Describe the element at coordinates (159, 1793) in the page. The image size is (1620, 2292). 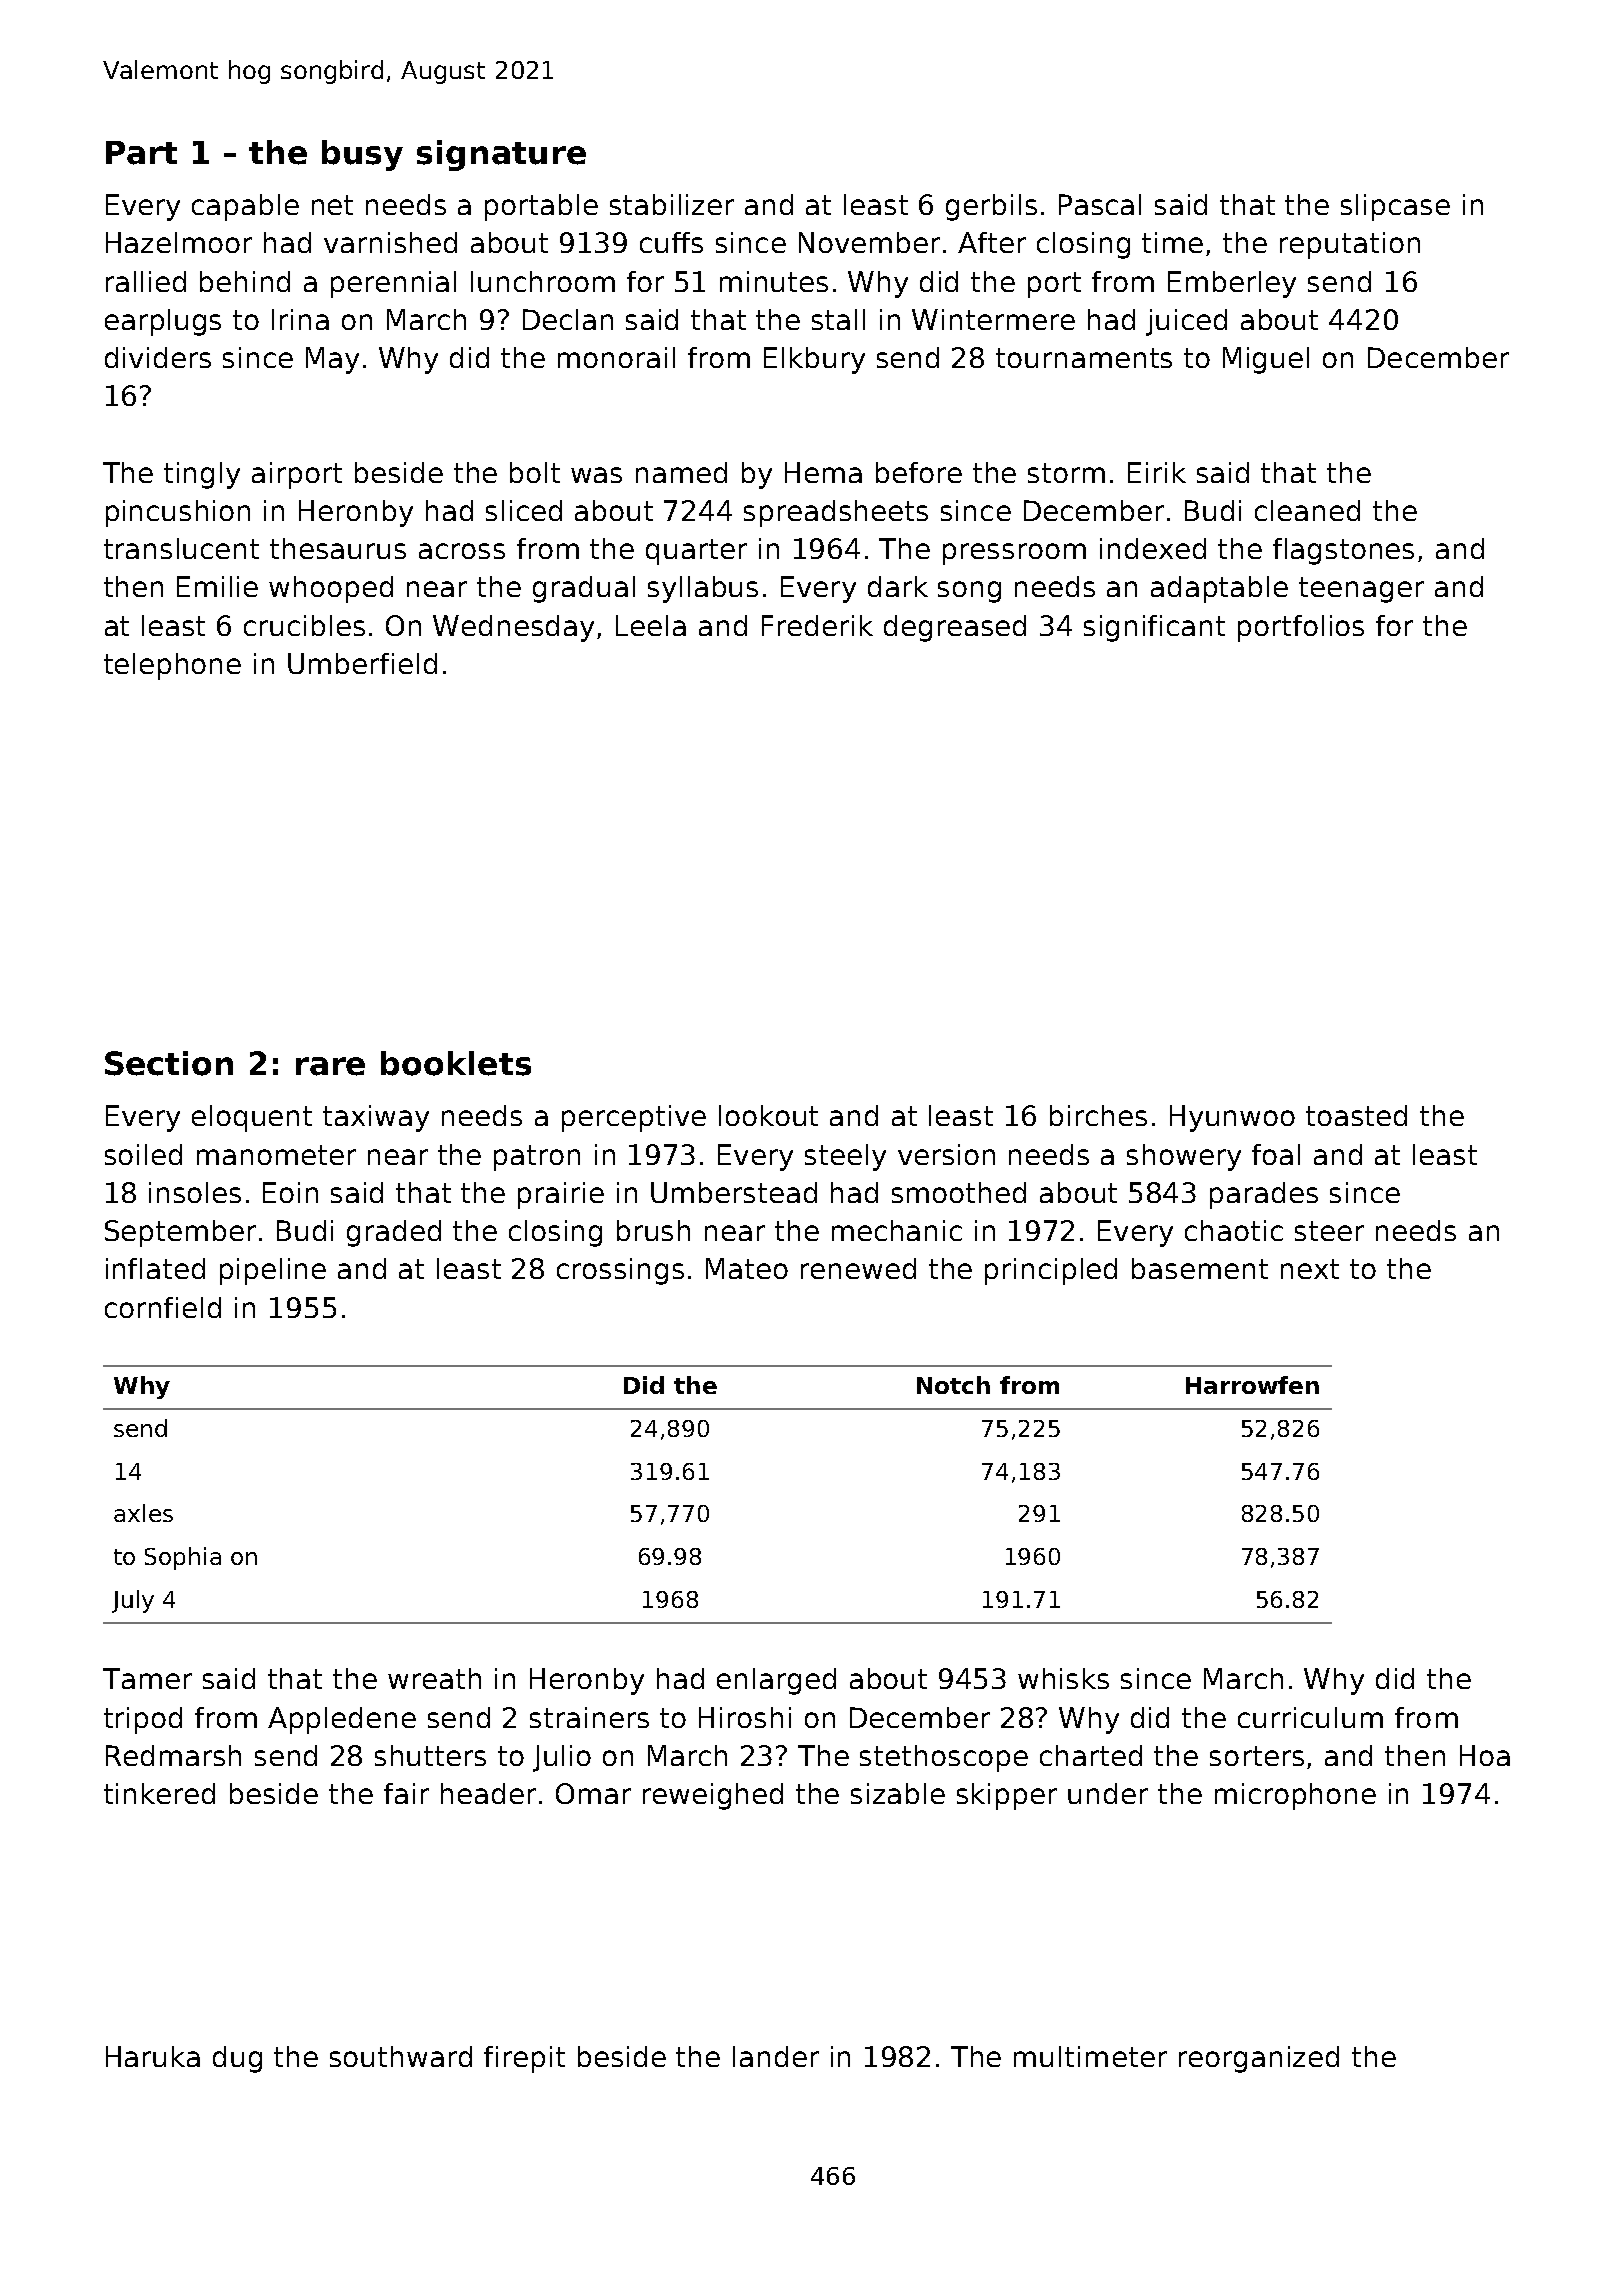
I see `tinkered` at that location.
